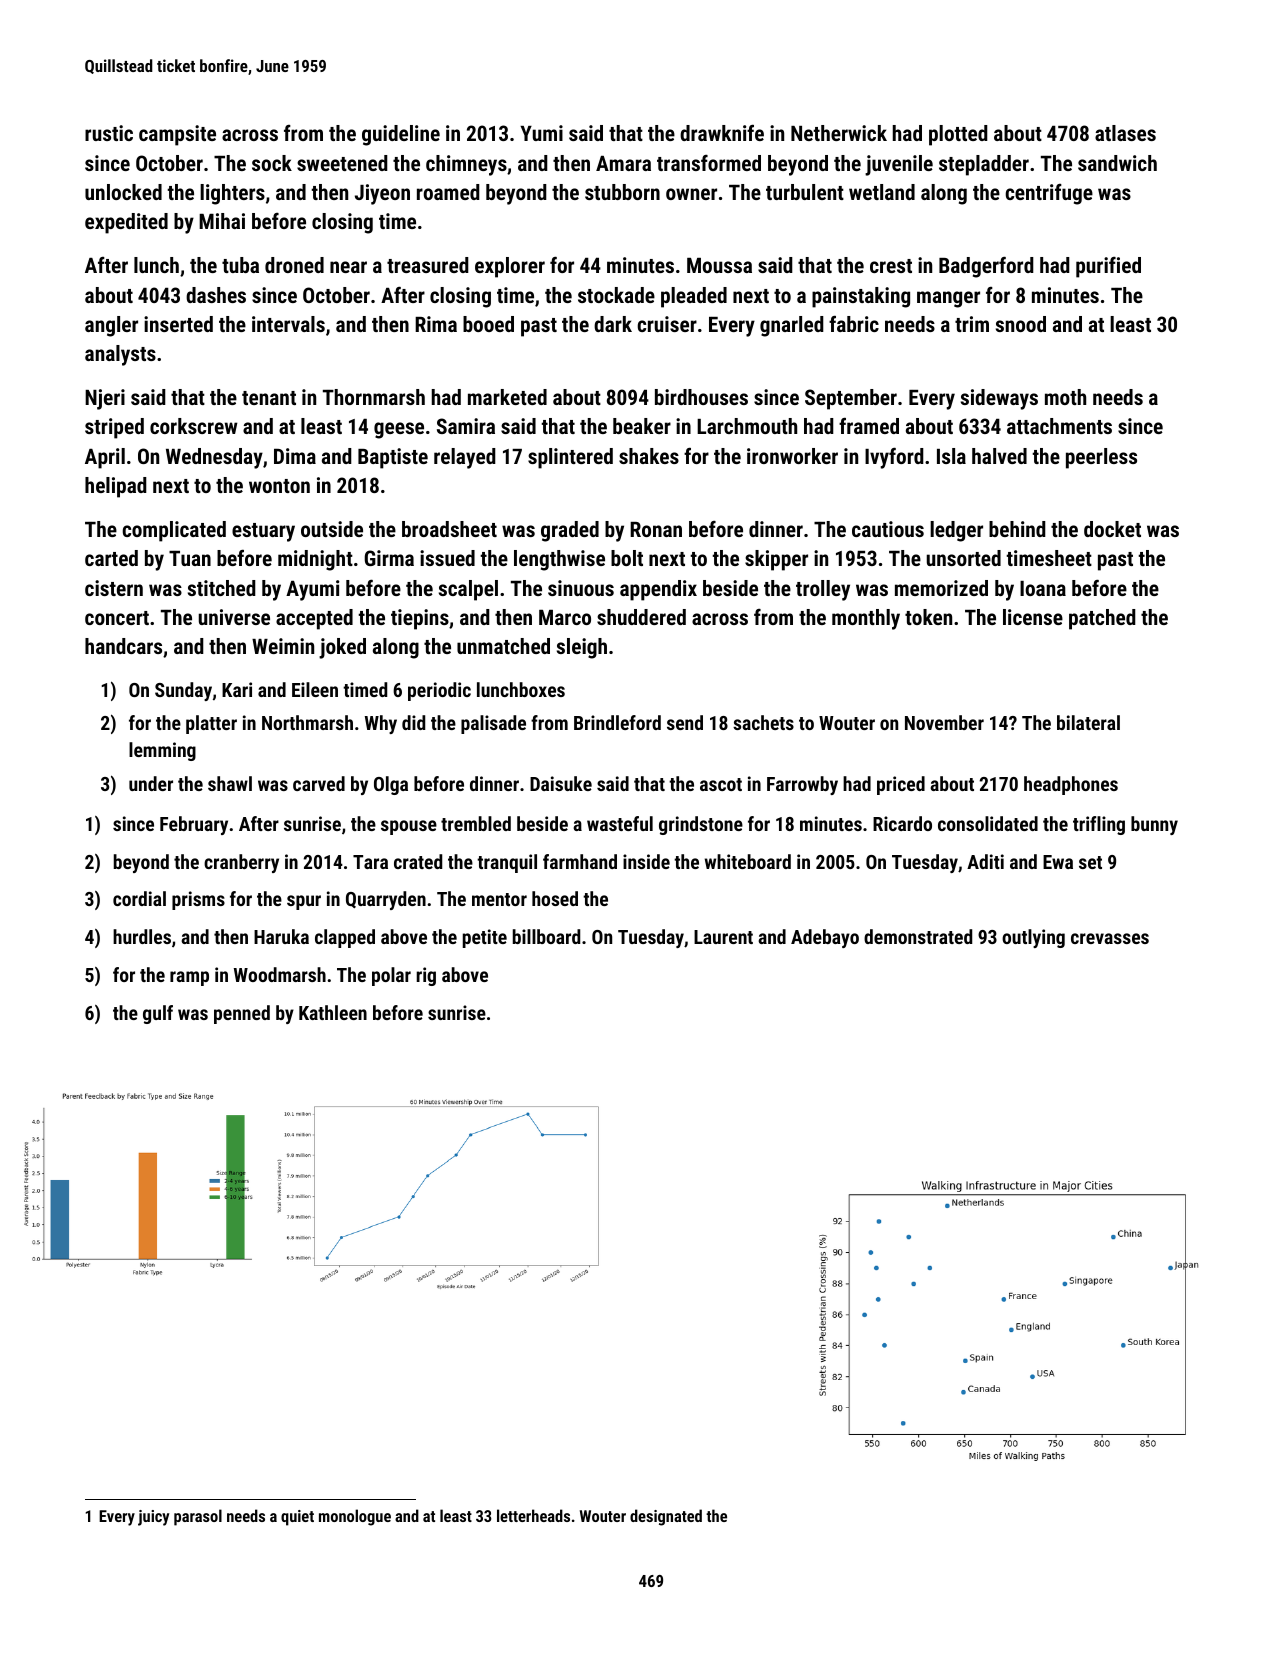 This image has height=1653, width=1277. Describe the element at coordinates (177, 135) in the image. I see `campsite` at that location.
